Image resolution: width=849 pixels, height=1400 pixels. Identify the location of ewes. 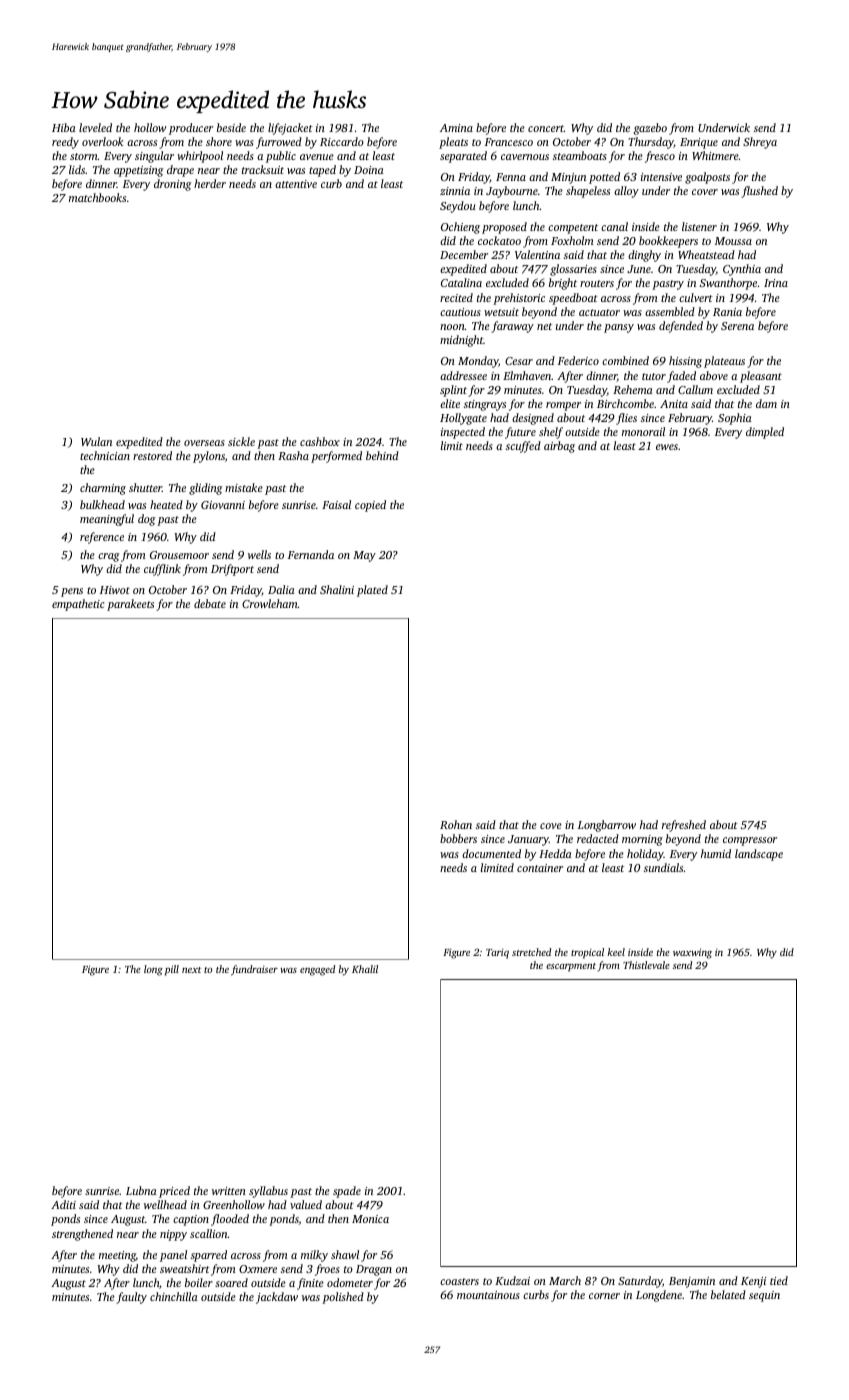
(667, 447).
